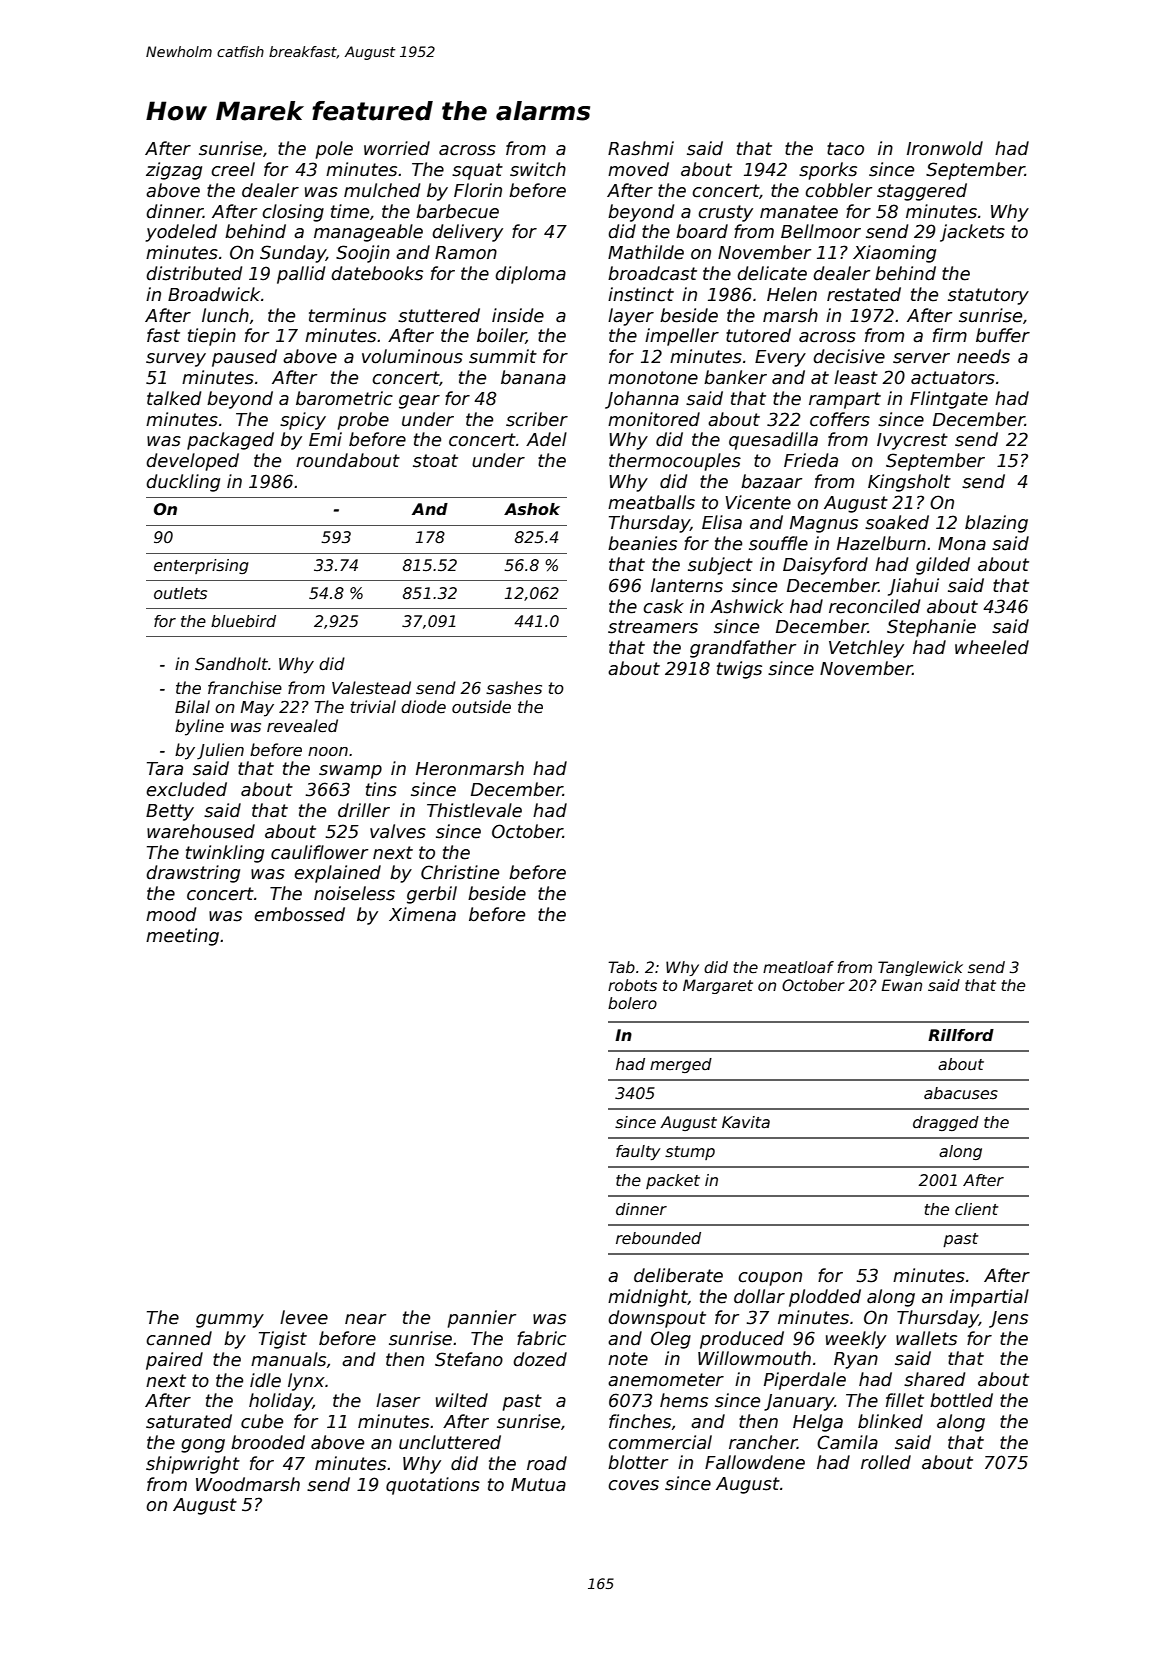  I want to click on gummy, so click(230, 1321).
